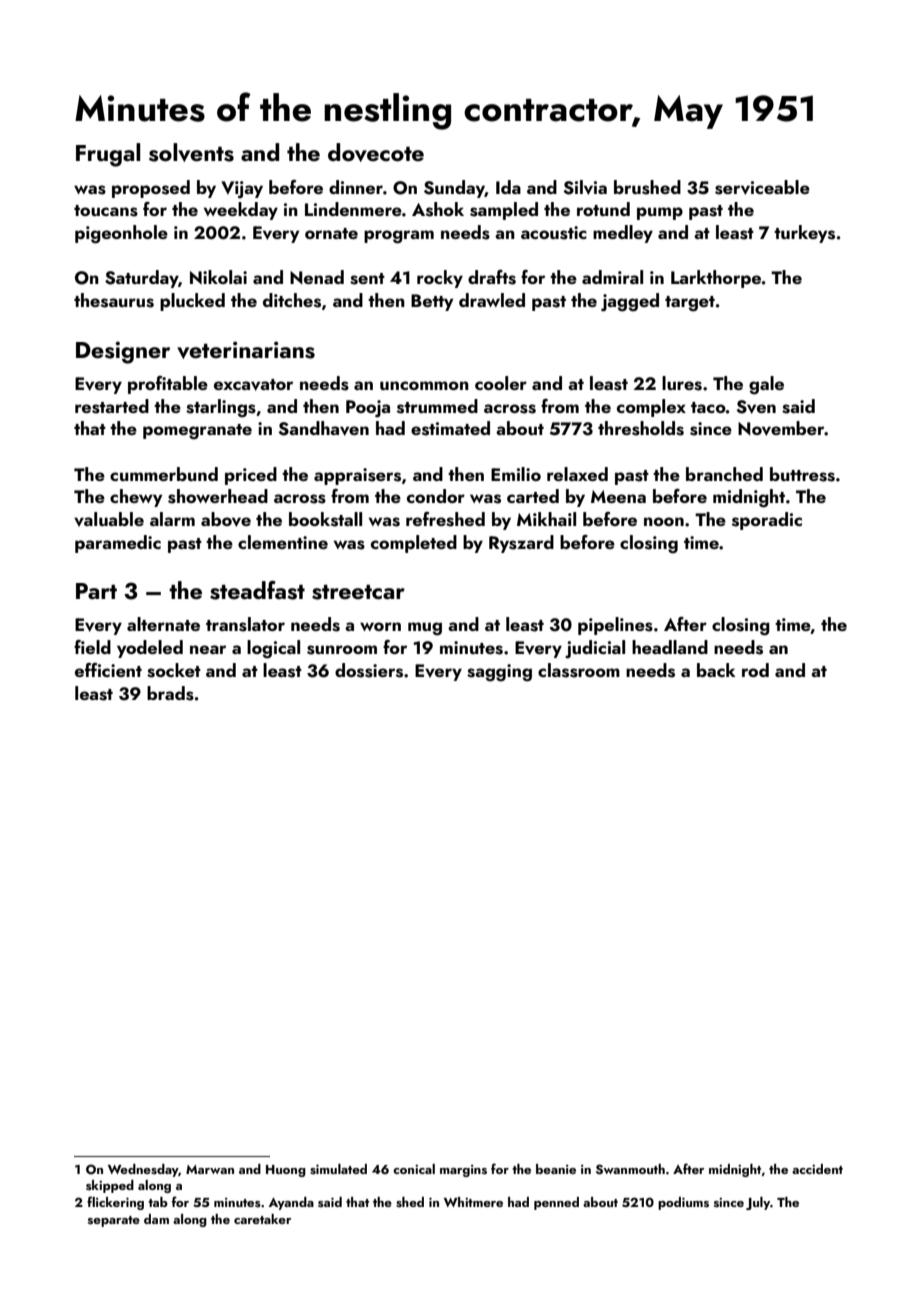 Image resolution: width=924 pixels, height=1308 pixels. I want to click on target, so click(690, 304).
